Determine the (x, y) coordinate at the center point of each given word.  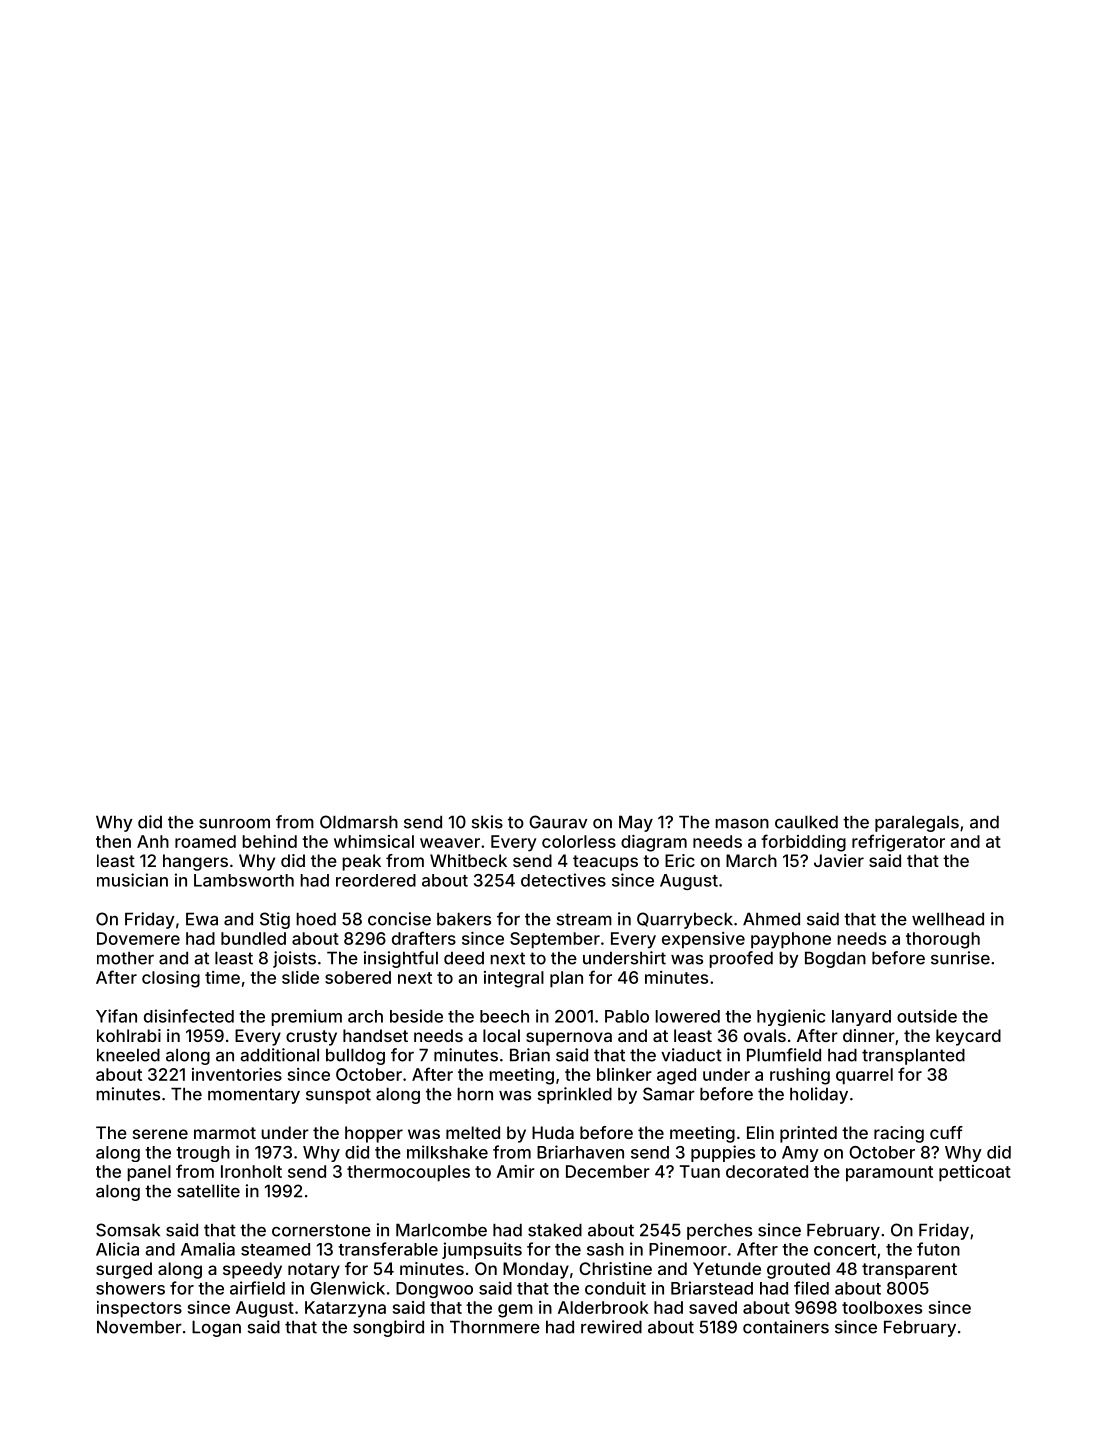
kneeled (128, 1055)
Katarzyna (345, 1309)
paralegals (917, 823)
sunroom (234, 823)
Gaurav (558, 822)
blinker (624, 1074)
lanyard (861, 1018)
